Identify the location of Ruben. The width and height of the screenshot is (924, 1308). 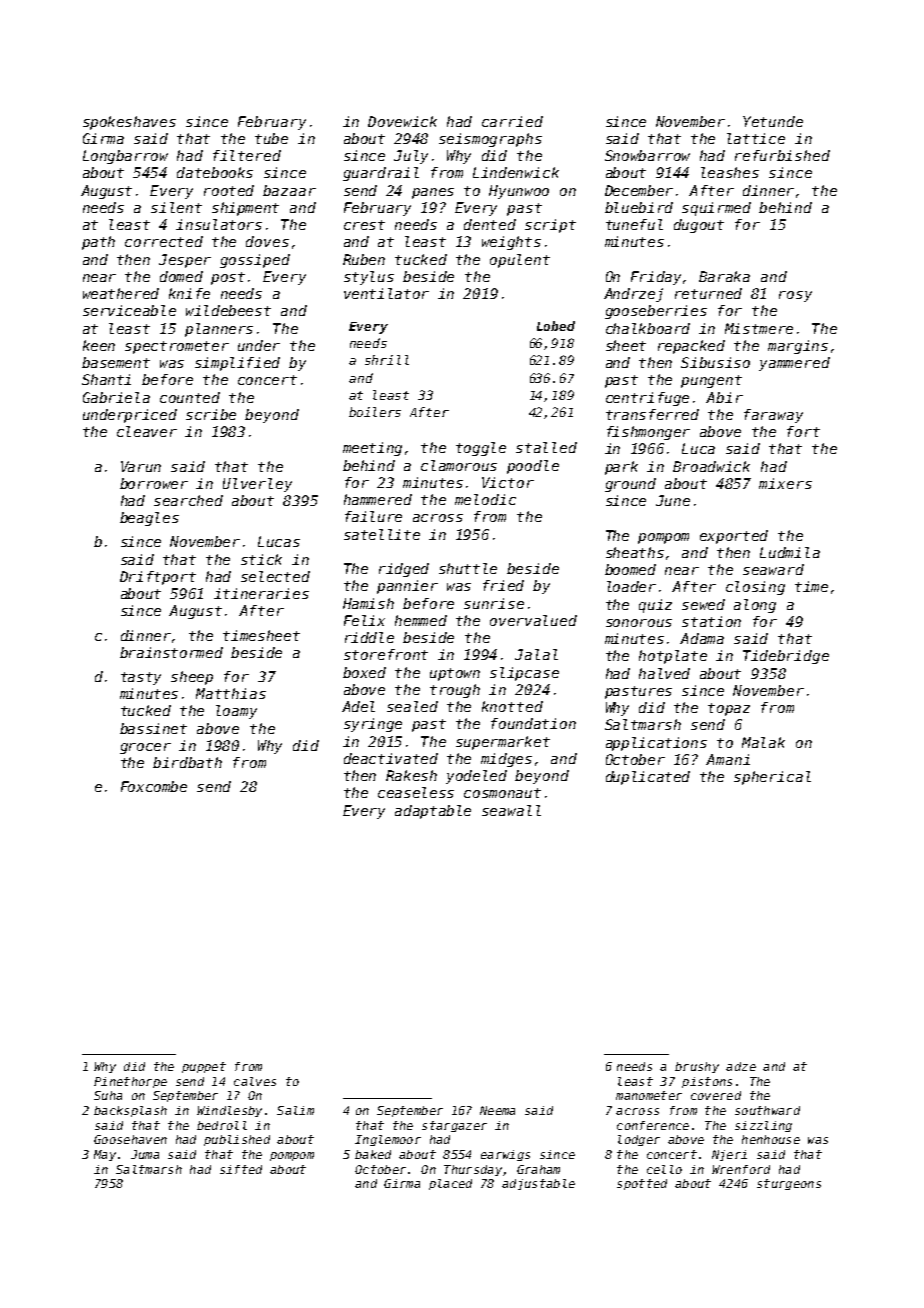
(364, 259).
